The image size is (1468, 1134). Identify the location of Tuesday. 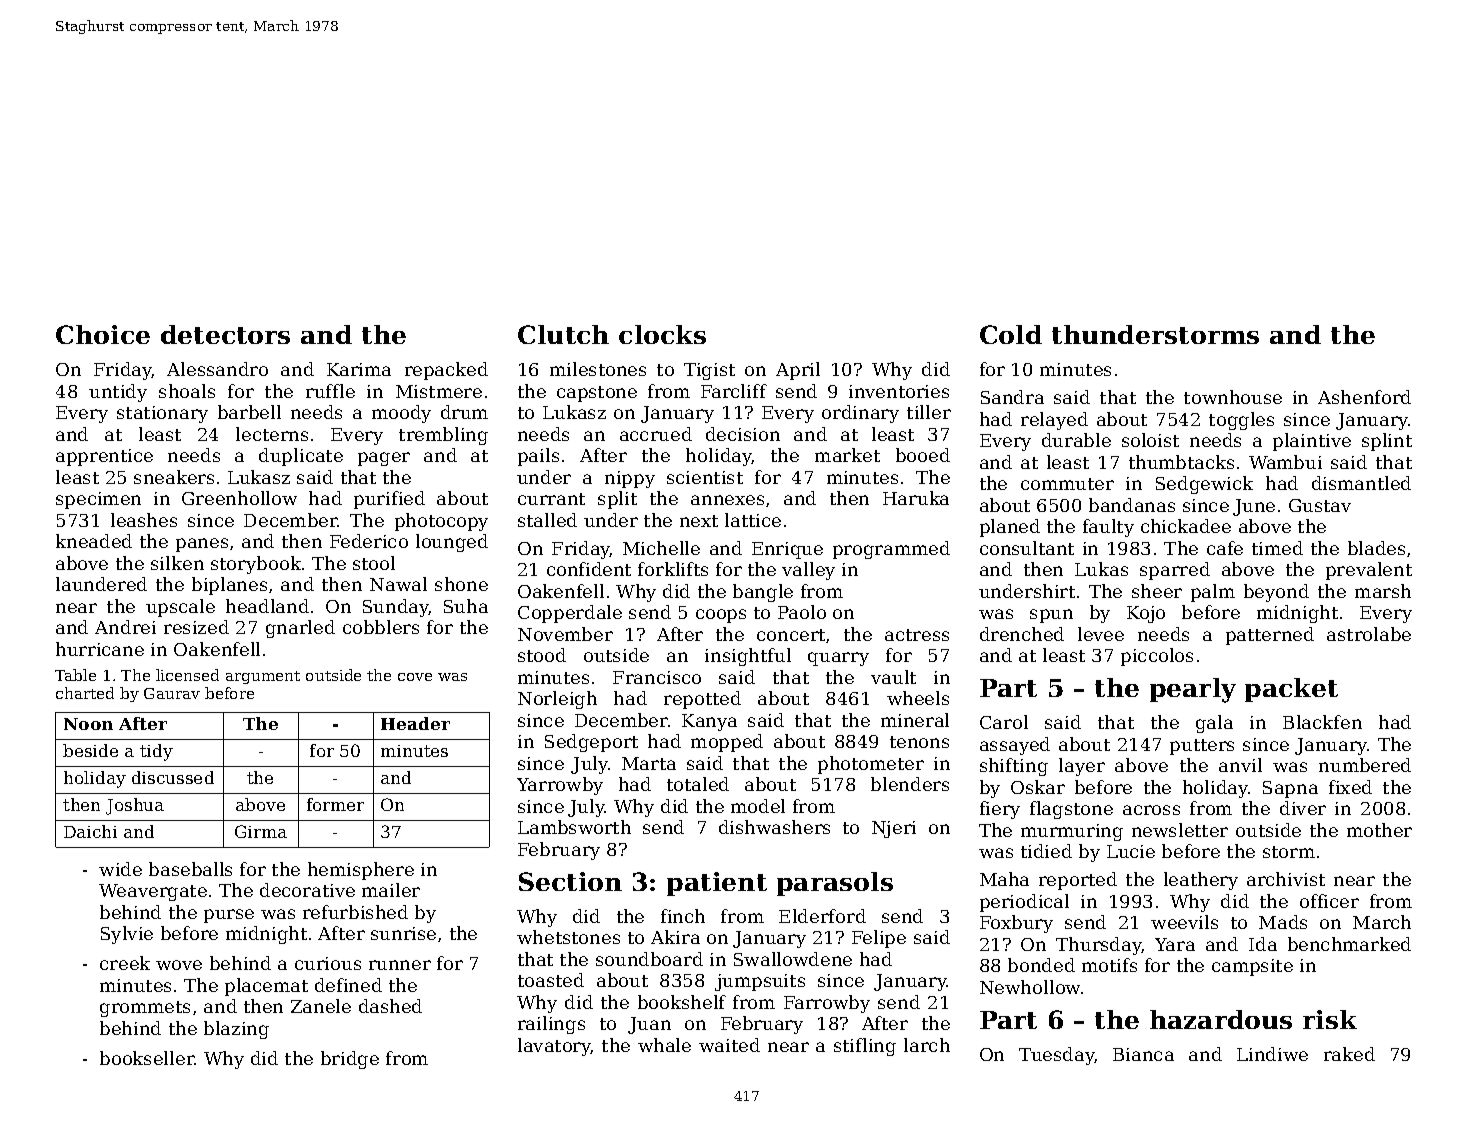
(1057, 1056).
